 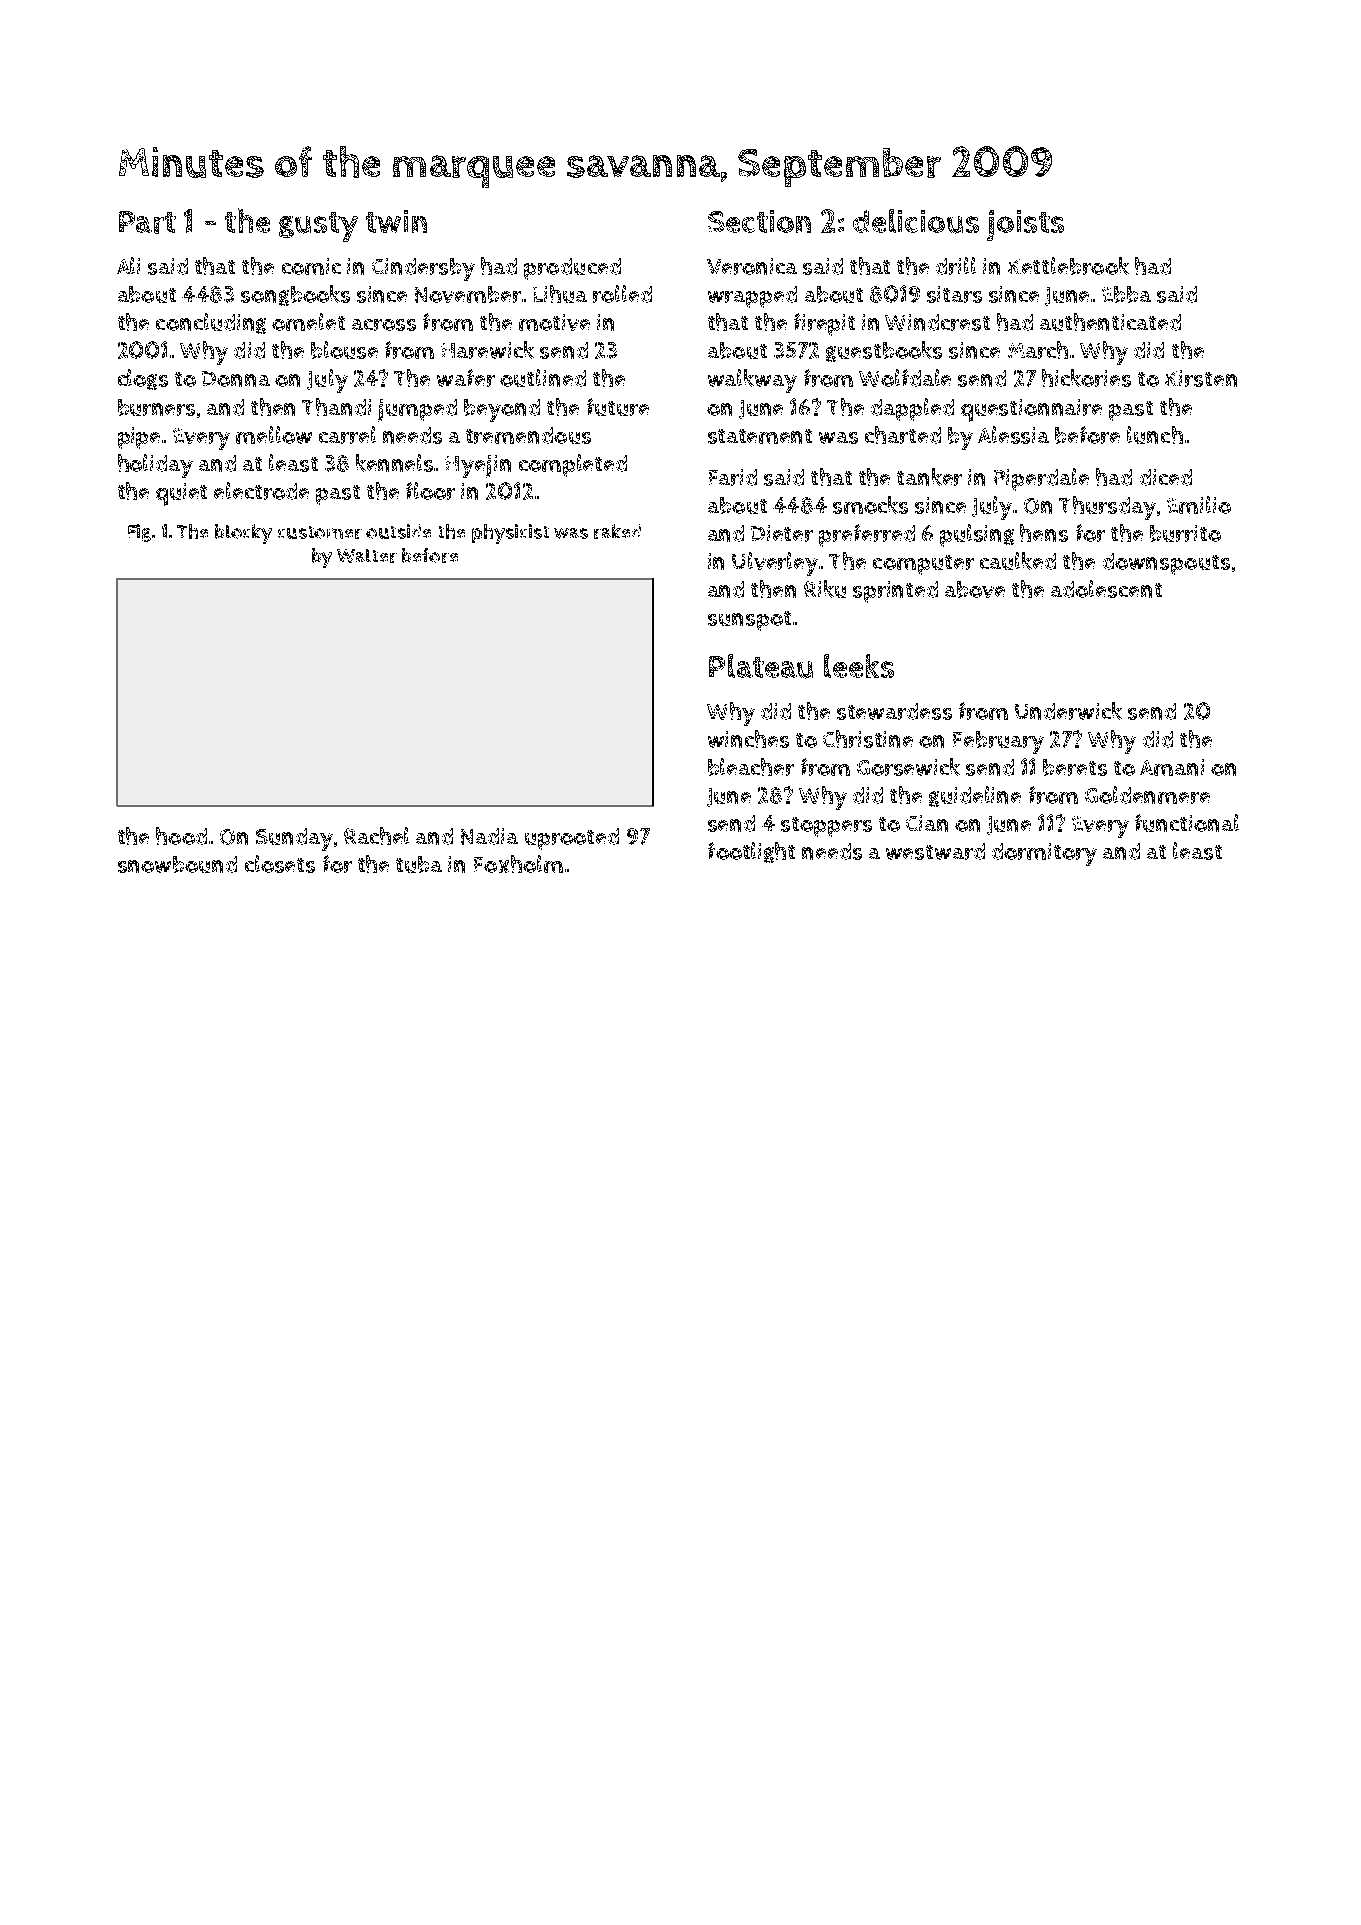 What do you see at coordinates (510, 534) in the page?
I see `physicist` at bounding box center [510, 534].
